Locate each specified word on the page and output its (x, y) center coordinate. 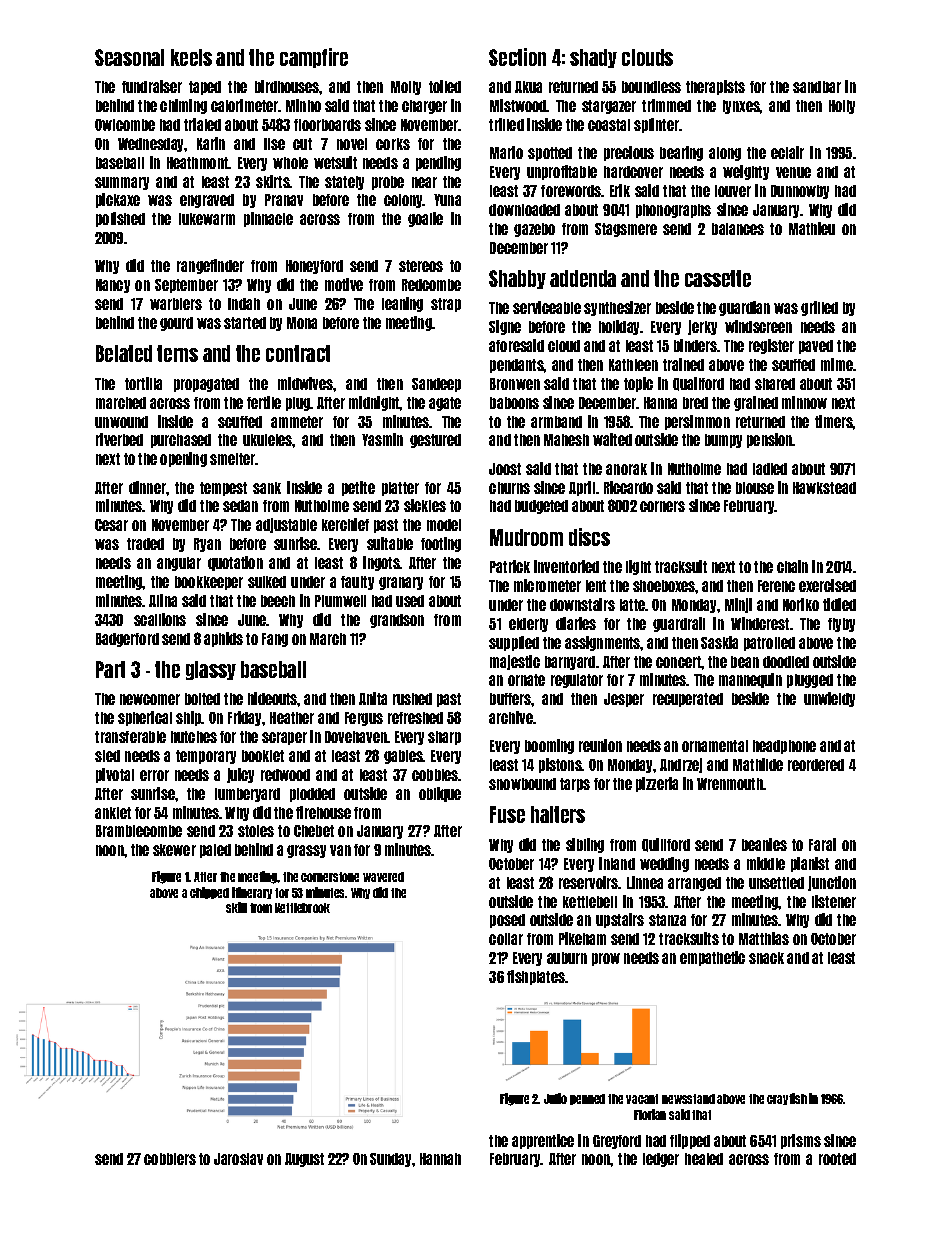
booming (549, 746)
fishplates (536, 977)
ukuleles (268, 440)
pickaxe (118, 200)
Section (517, 57)
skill (236, 907)
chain (792, 566)
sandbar (817, 87)
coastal (609, 125)
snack (766, 958)
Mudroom (526, 537)
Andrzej (681, 765)
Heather (292, 718)
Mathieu (812, 228)
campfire (314, 58)
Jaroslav (238, 1159)
